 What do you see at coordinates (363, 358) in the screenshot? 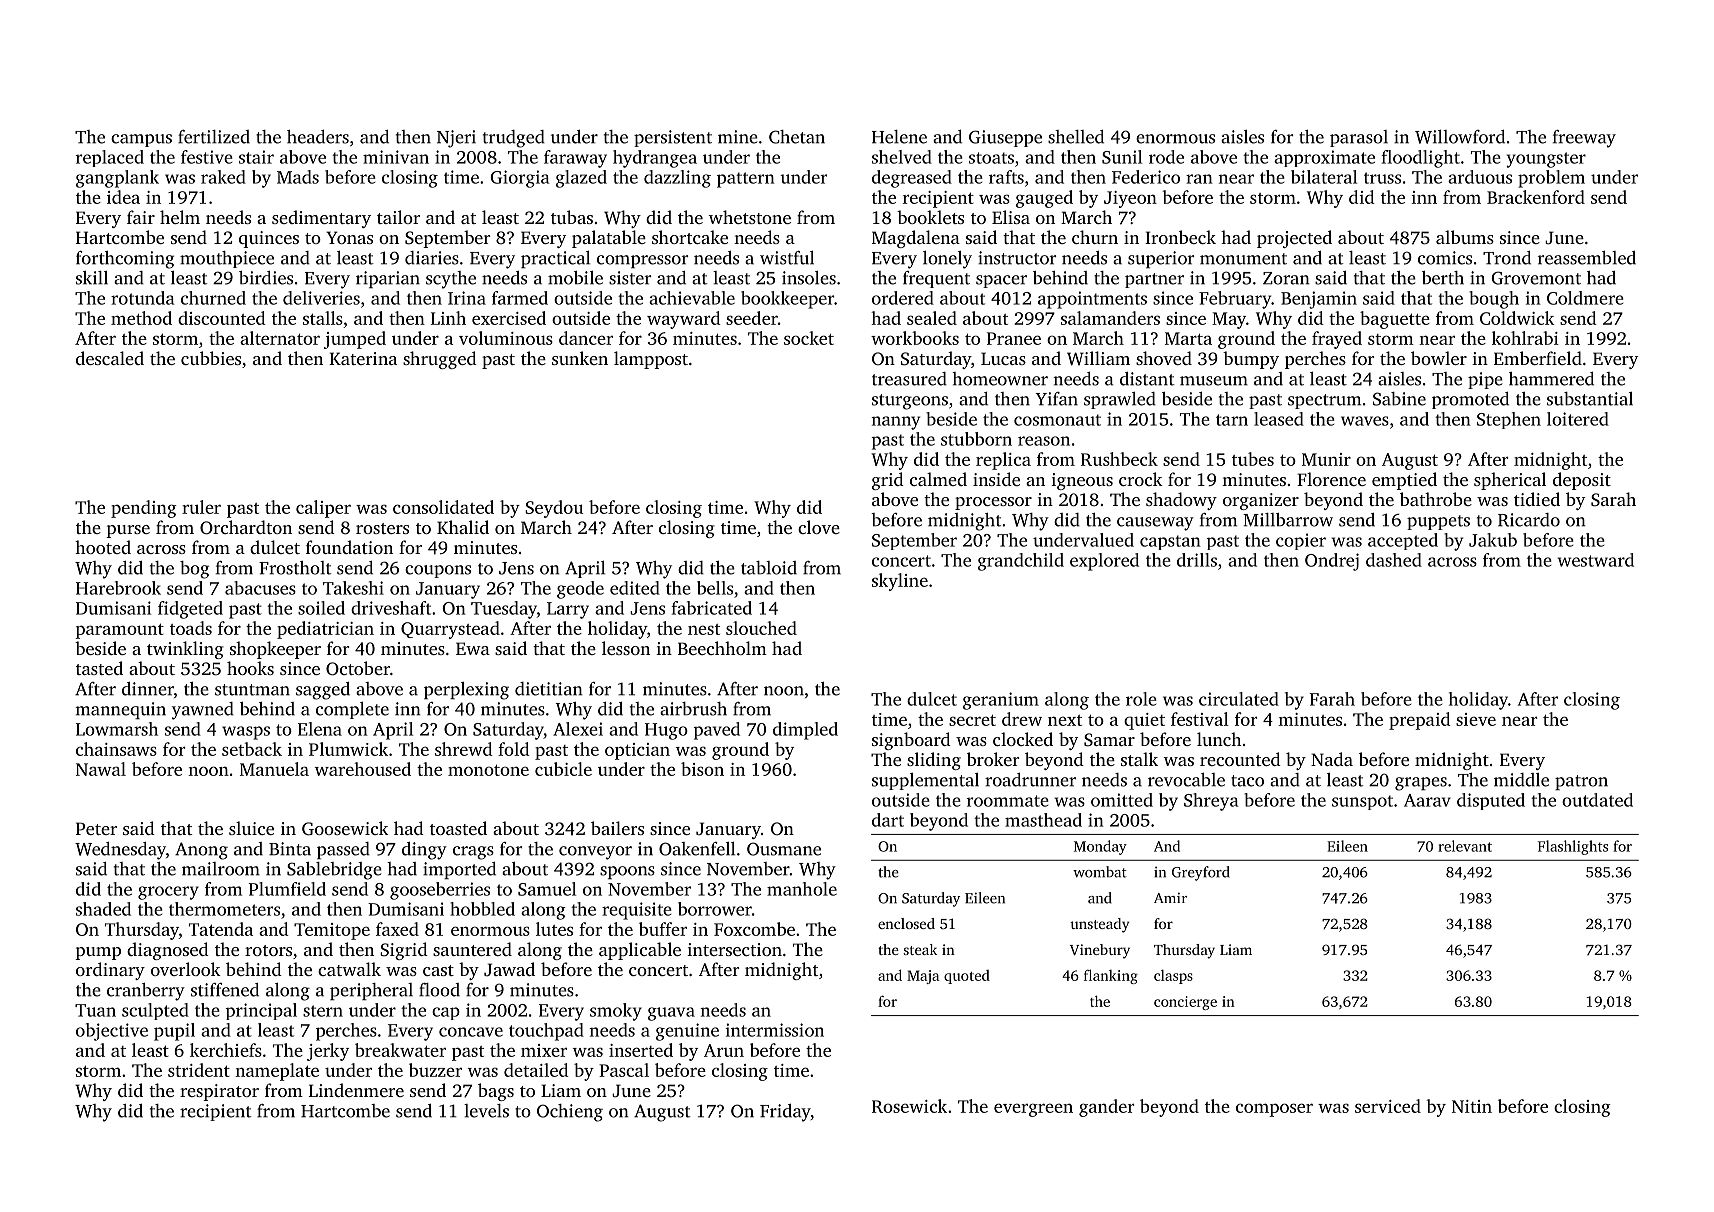
I see `Katerina` at bounding box center [363, 358].
